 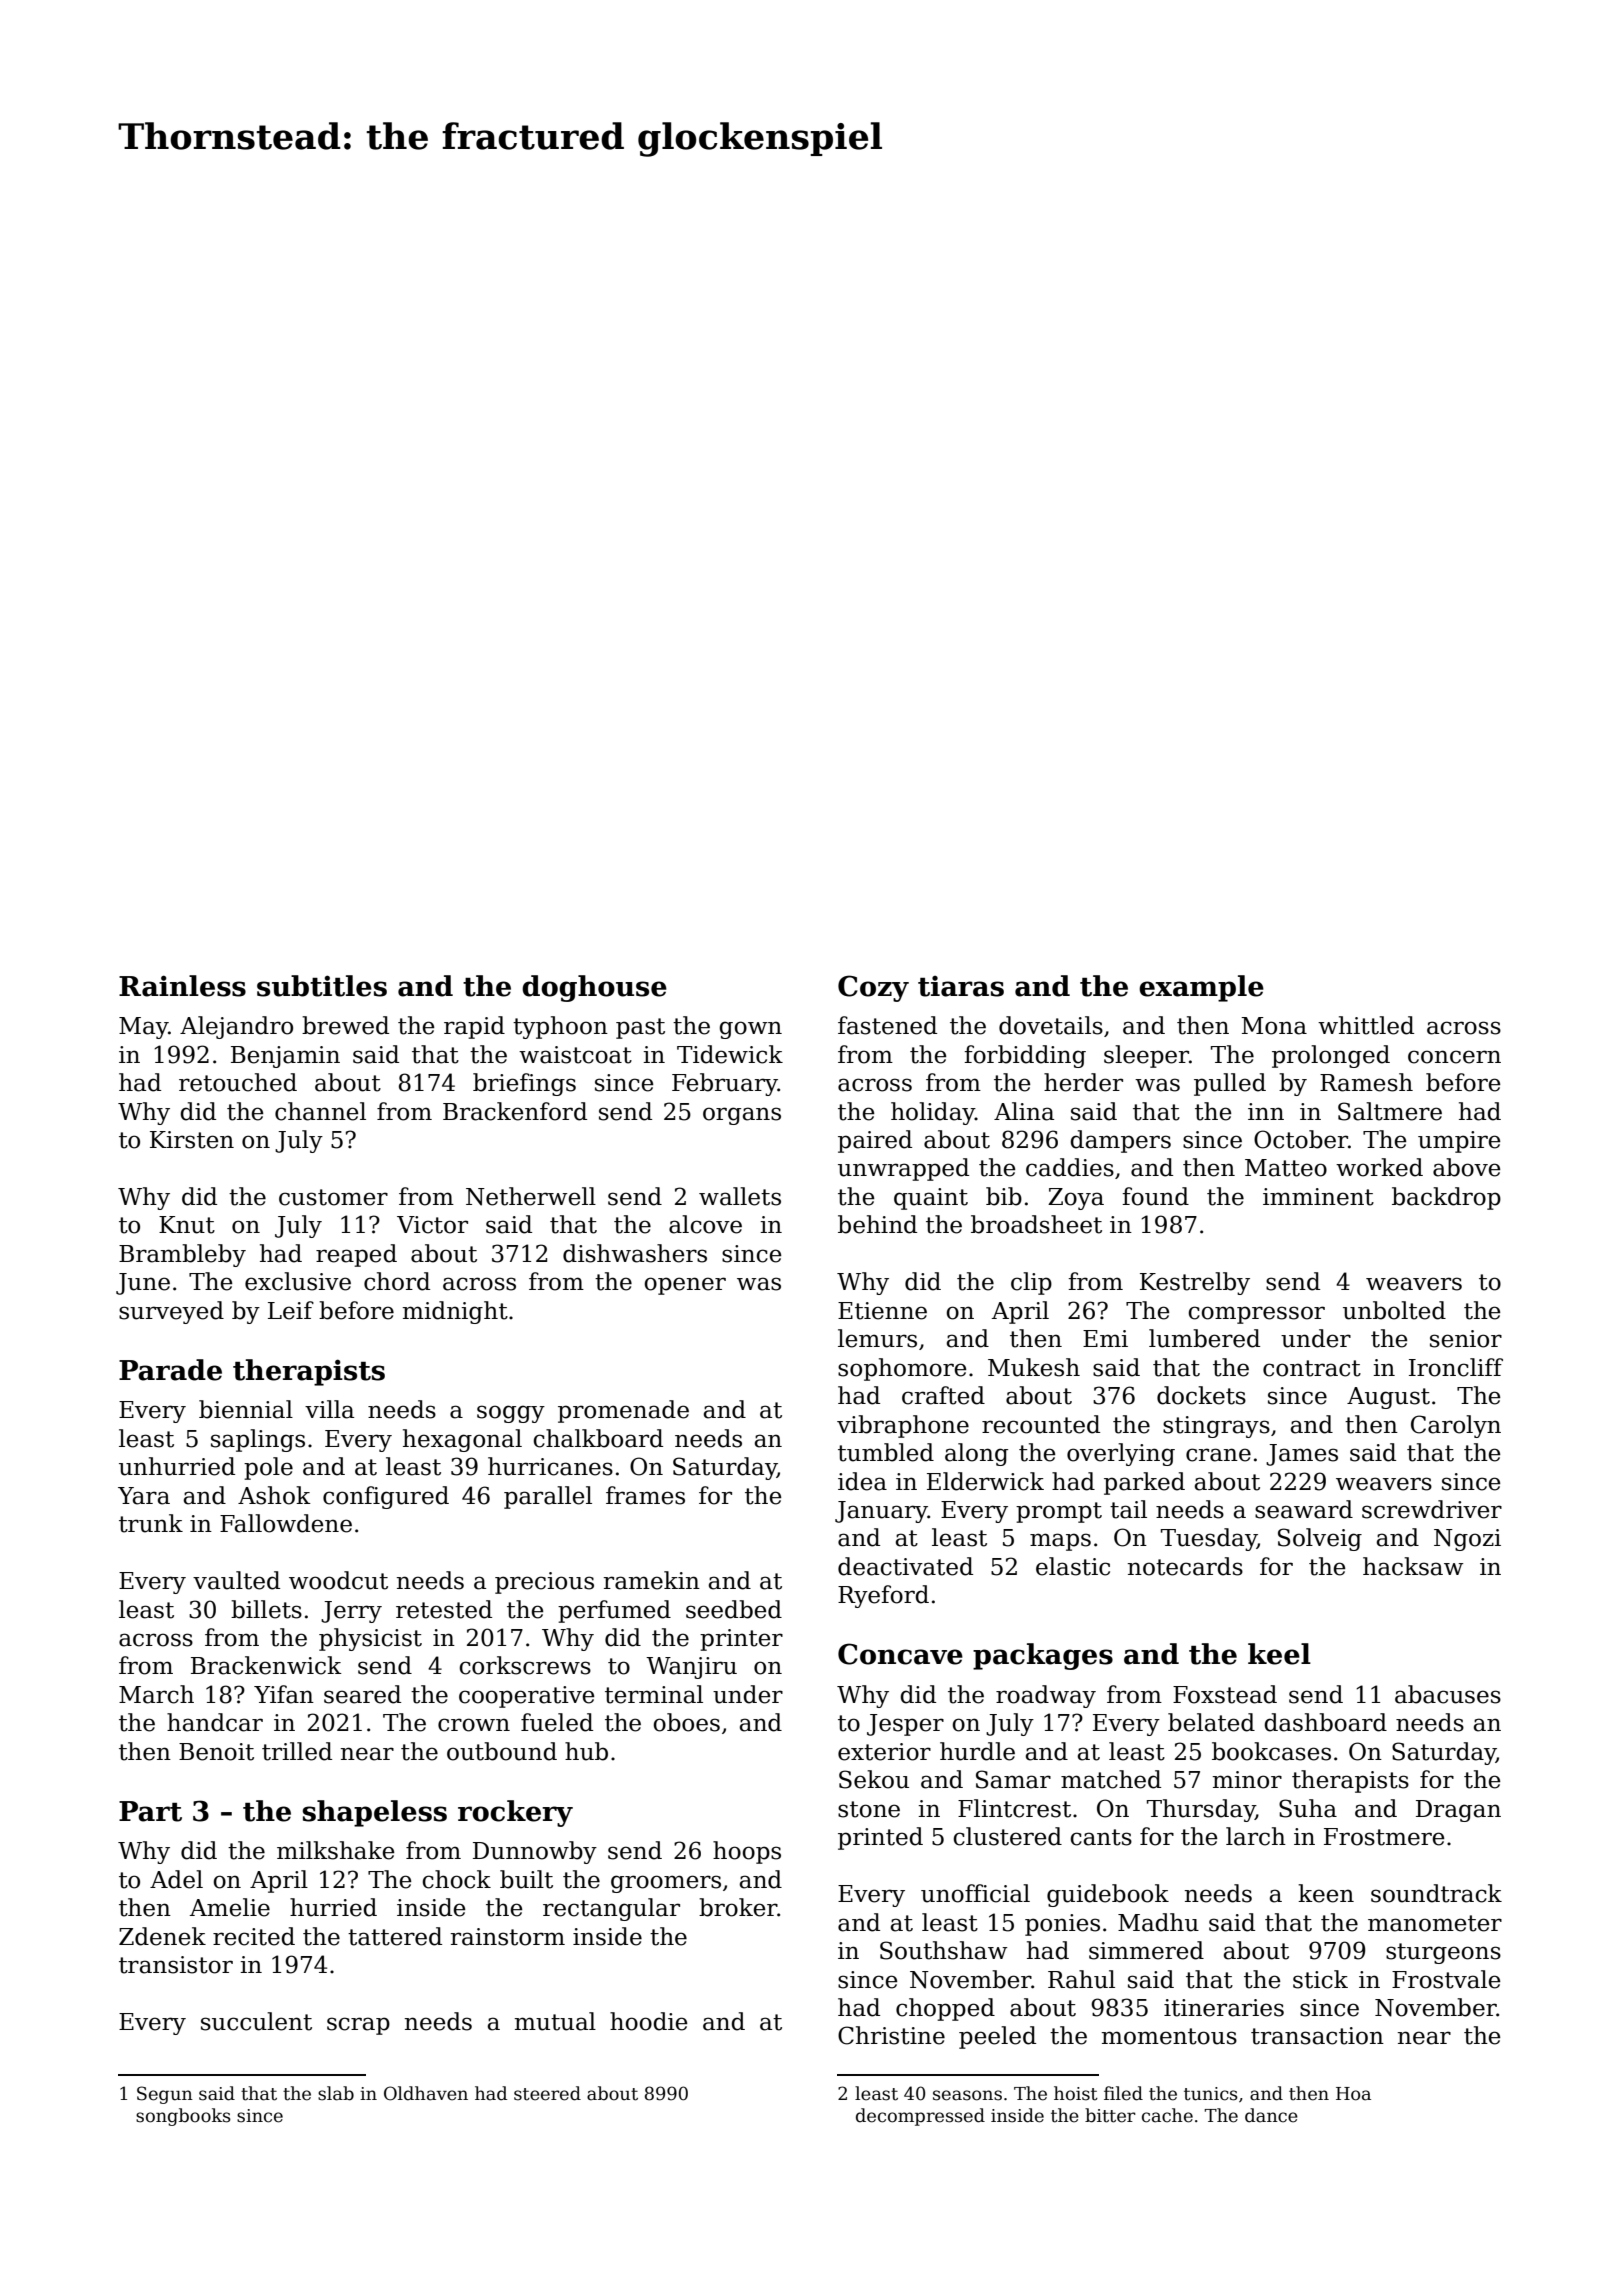 What do you see at coordinates (1394, 1310) in the image?
I see `unbolted` at bounding box center [1394, 1310].
